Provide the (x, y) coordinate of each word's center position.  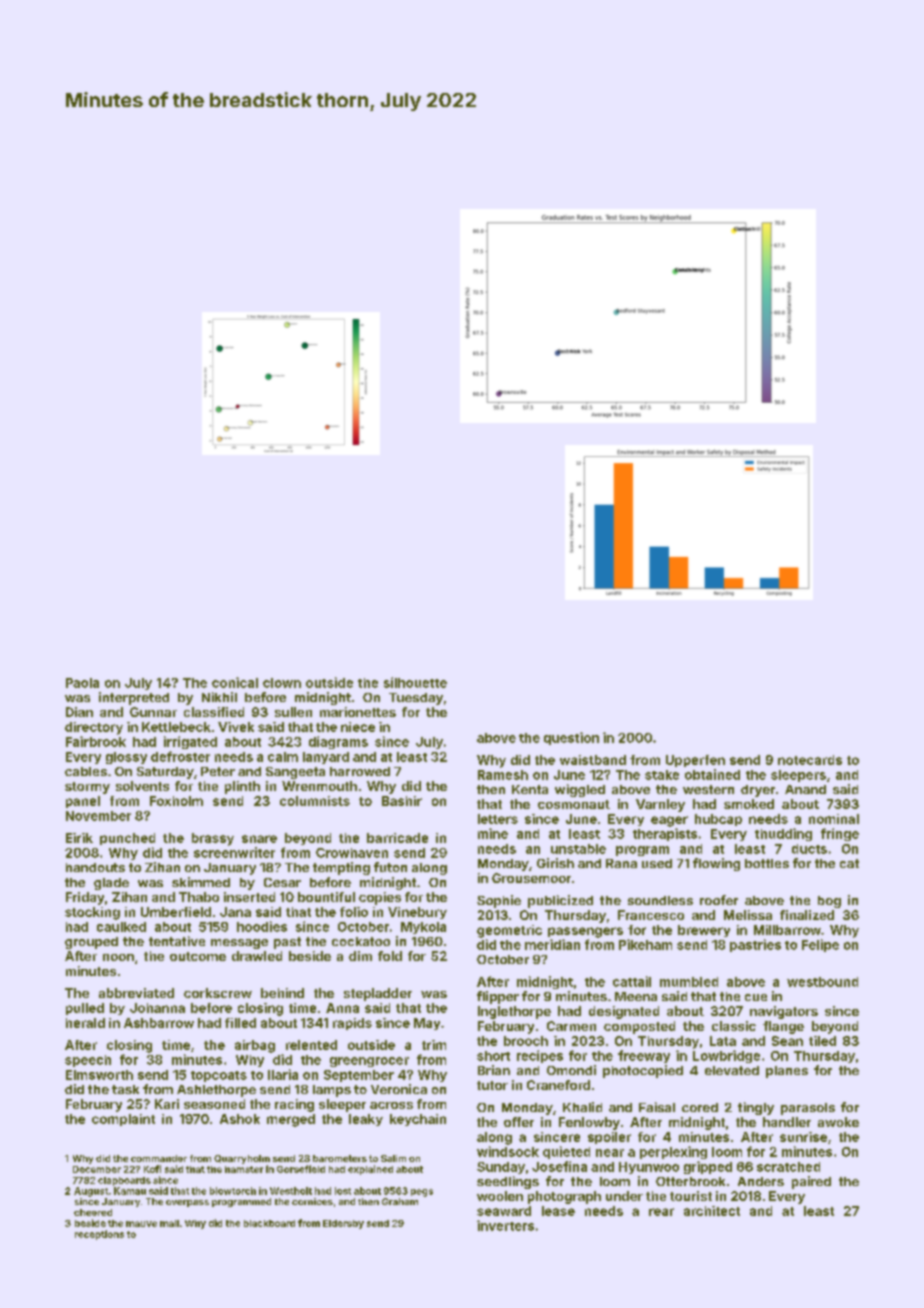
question (571, 738)
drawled (257, 956)
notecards (810, 760)
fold (390, 956)
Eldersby (343, 1224)
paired (811, 1182)
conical (235, 682)
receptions (99, 1235)
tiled (822, 1041)
